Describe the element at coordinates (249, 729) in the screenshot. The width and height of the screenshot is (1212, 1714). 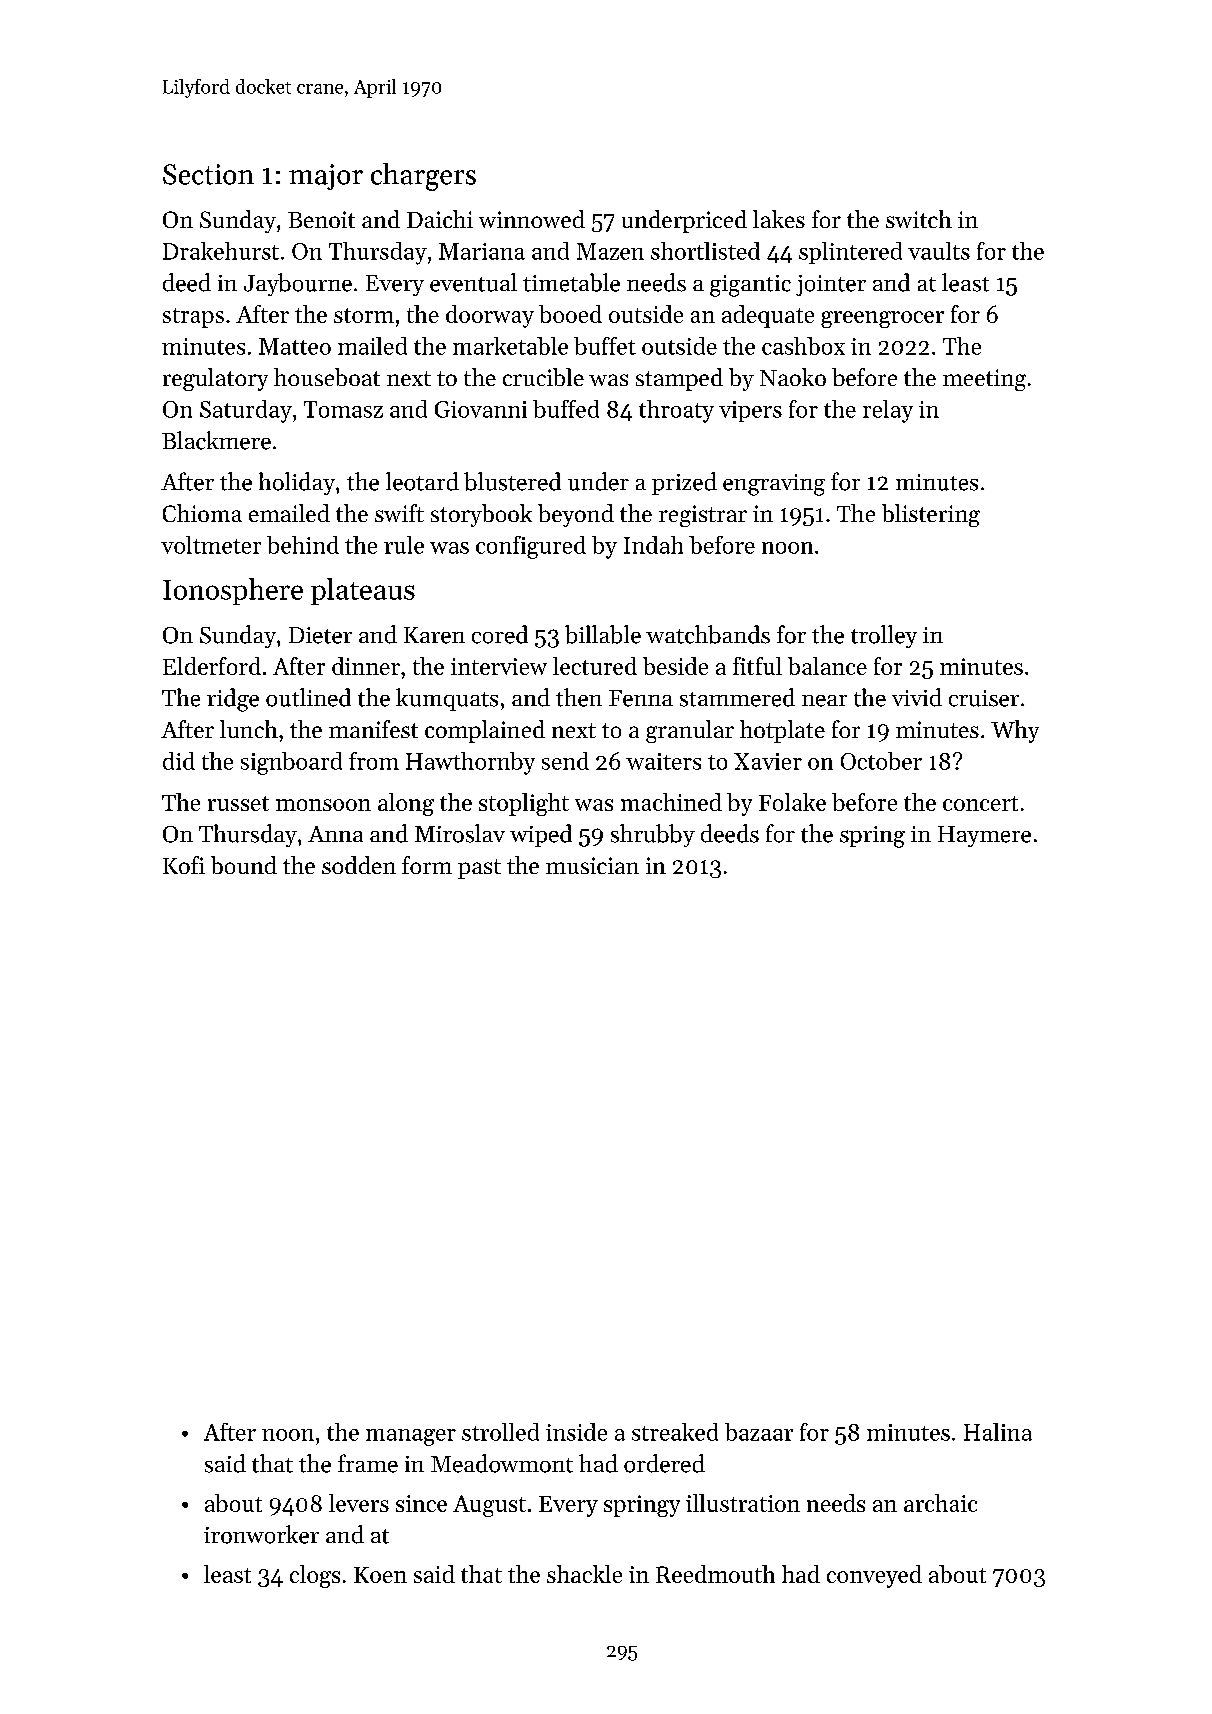
I see `lunch` at that location.
